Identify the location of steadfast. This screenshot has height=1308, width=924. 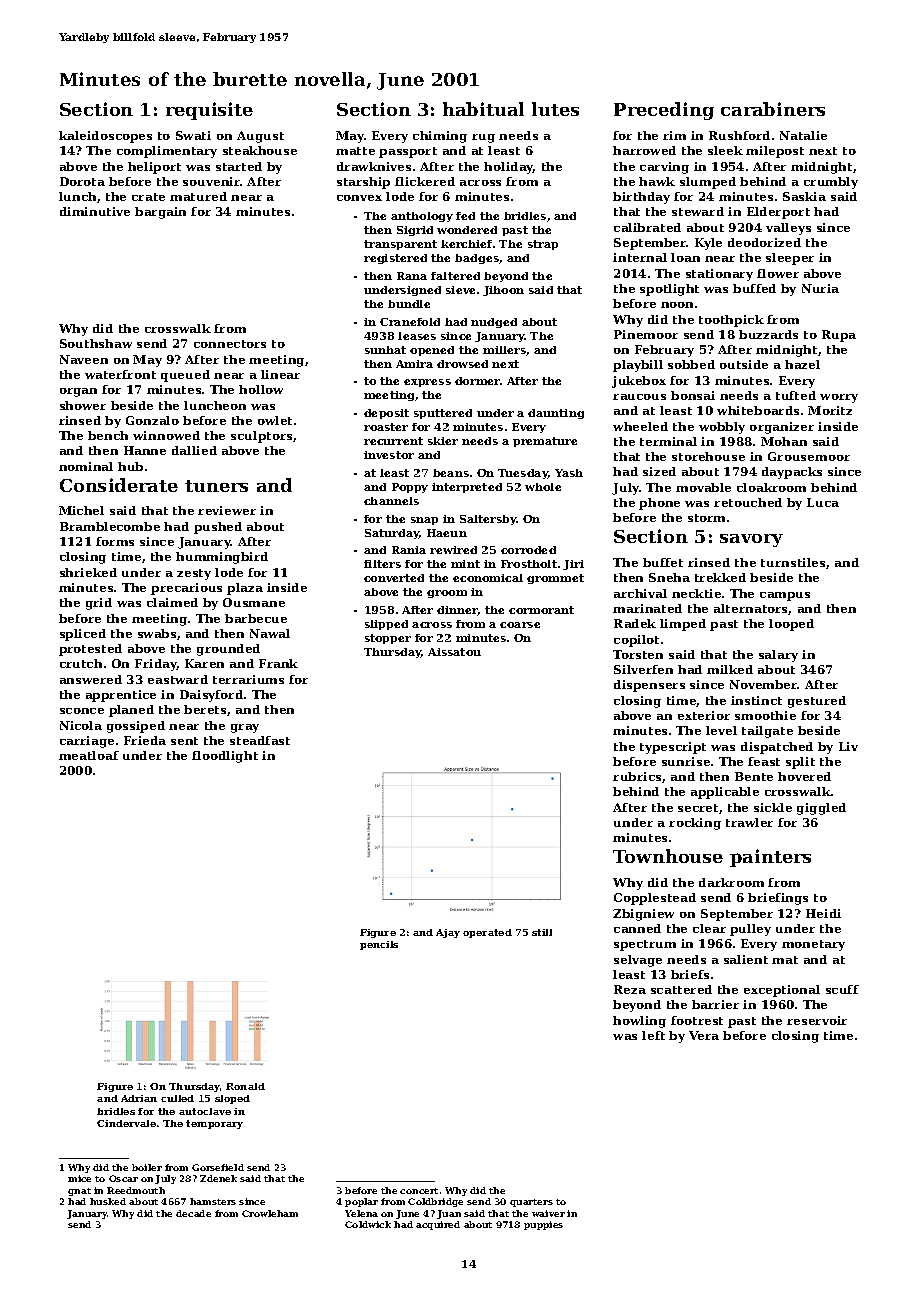
(260, 740).
